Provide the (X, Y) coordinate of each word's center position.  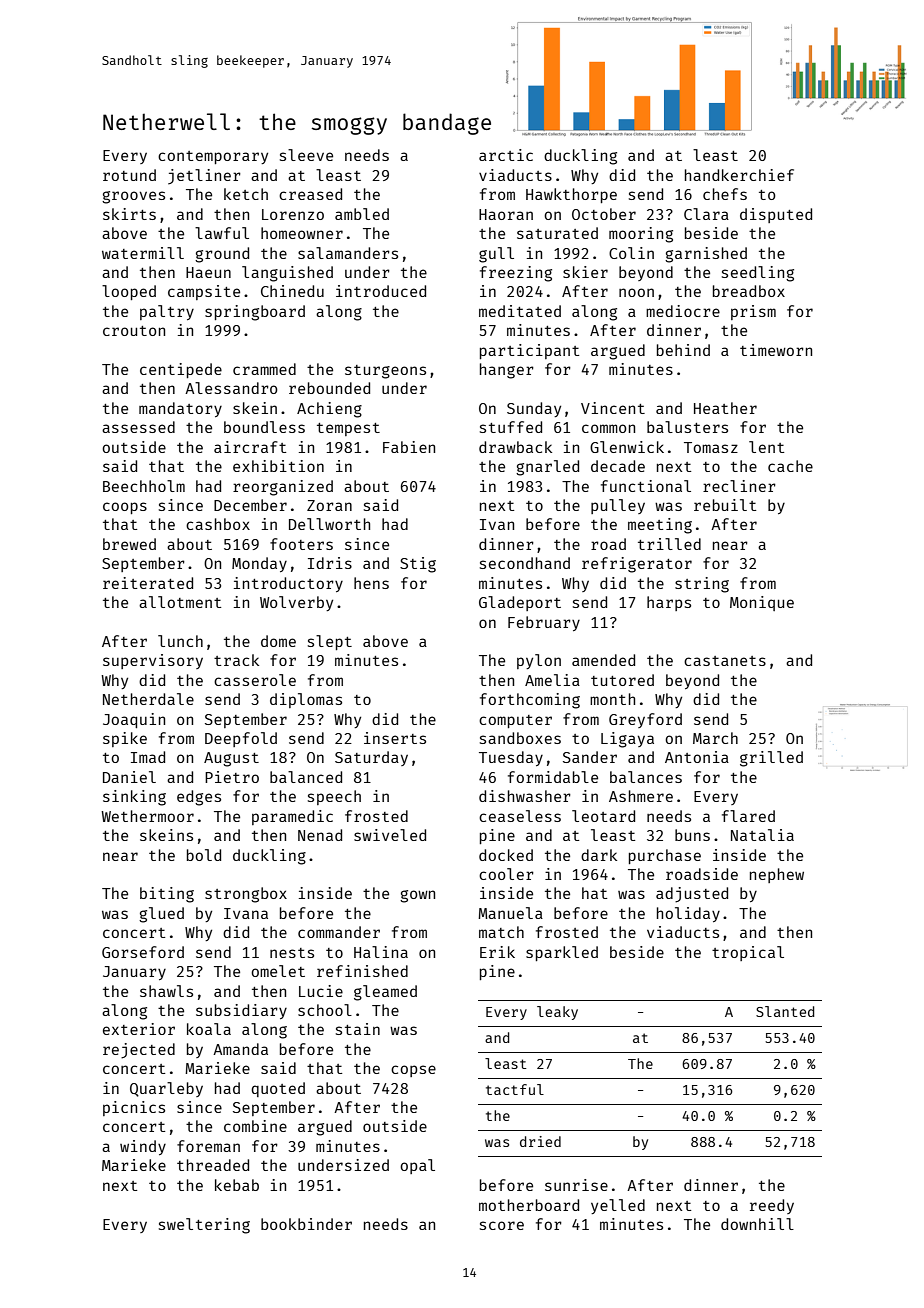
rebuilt (725, 505)
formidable (553, 777)
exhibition (278, 466)
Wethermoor (147, 816)
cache (790, 466)
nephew (777, 875)
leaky (557, 1013)
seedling (758, 274)
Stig (418, 565)
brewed (129, 544)
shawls (166, 991)
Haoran (506, 214)
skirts (129, 214)
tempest (348, 429)
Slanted (785, 1011)
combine (255, 1126)
